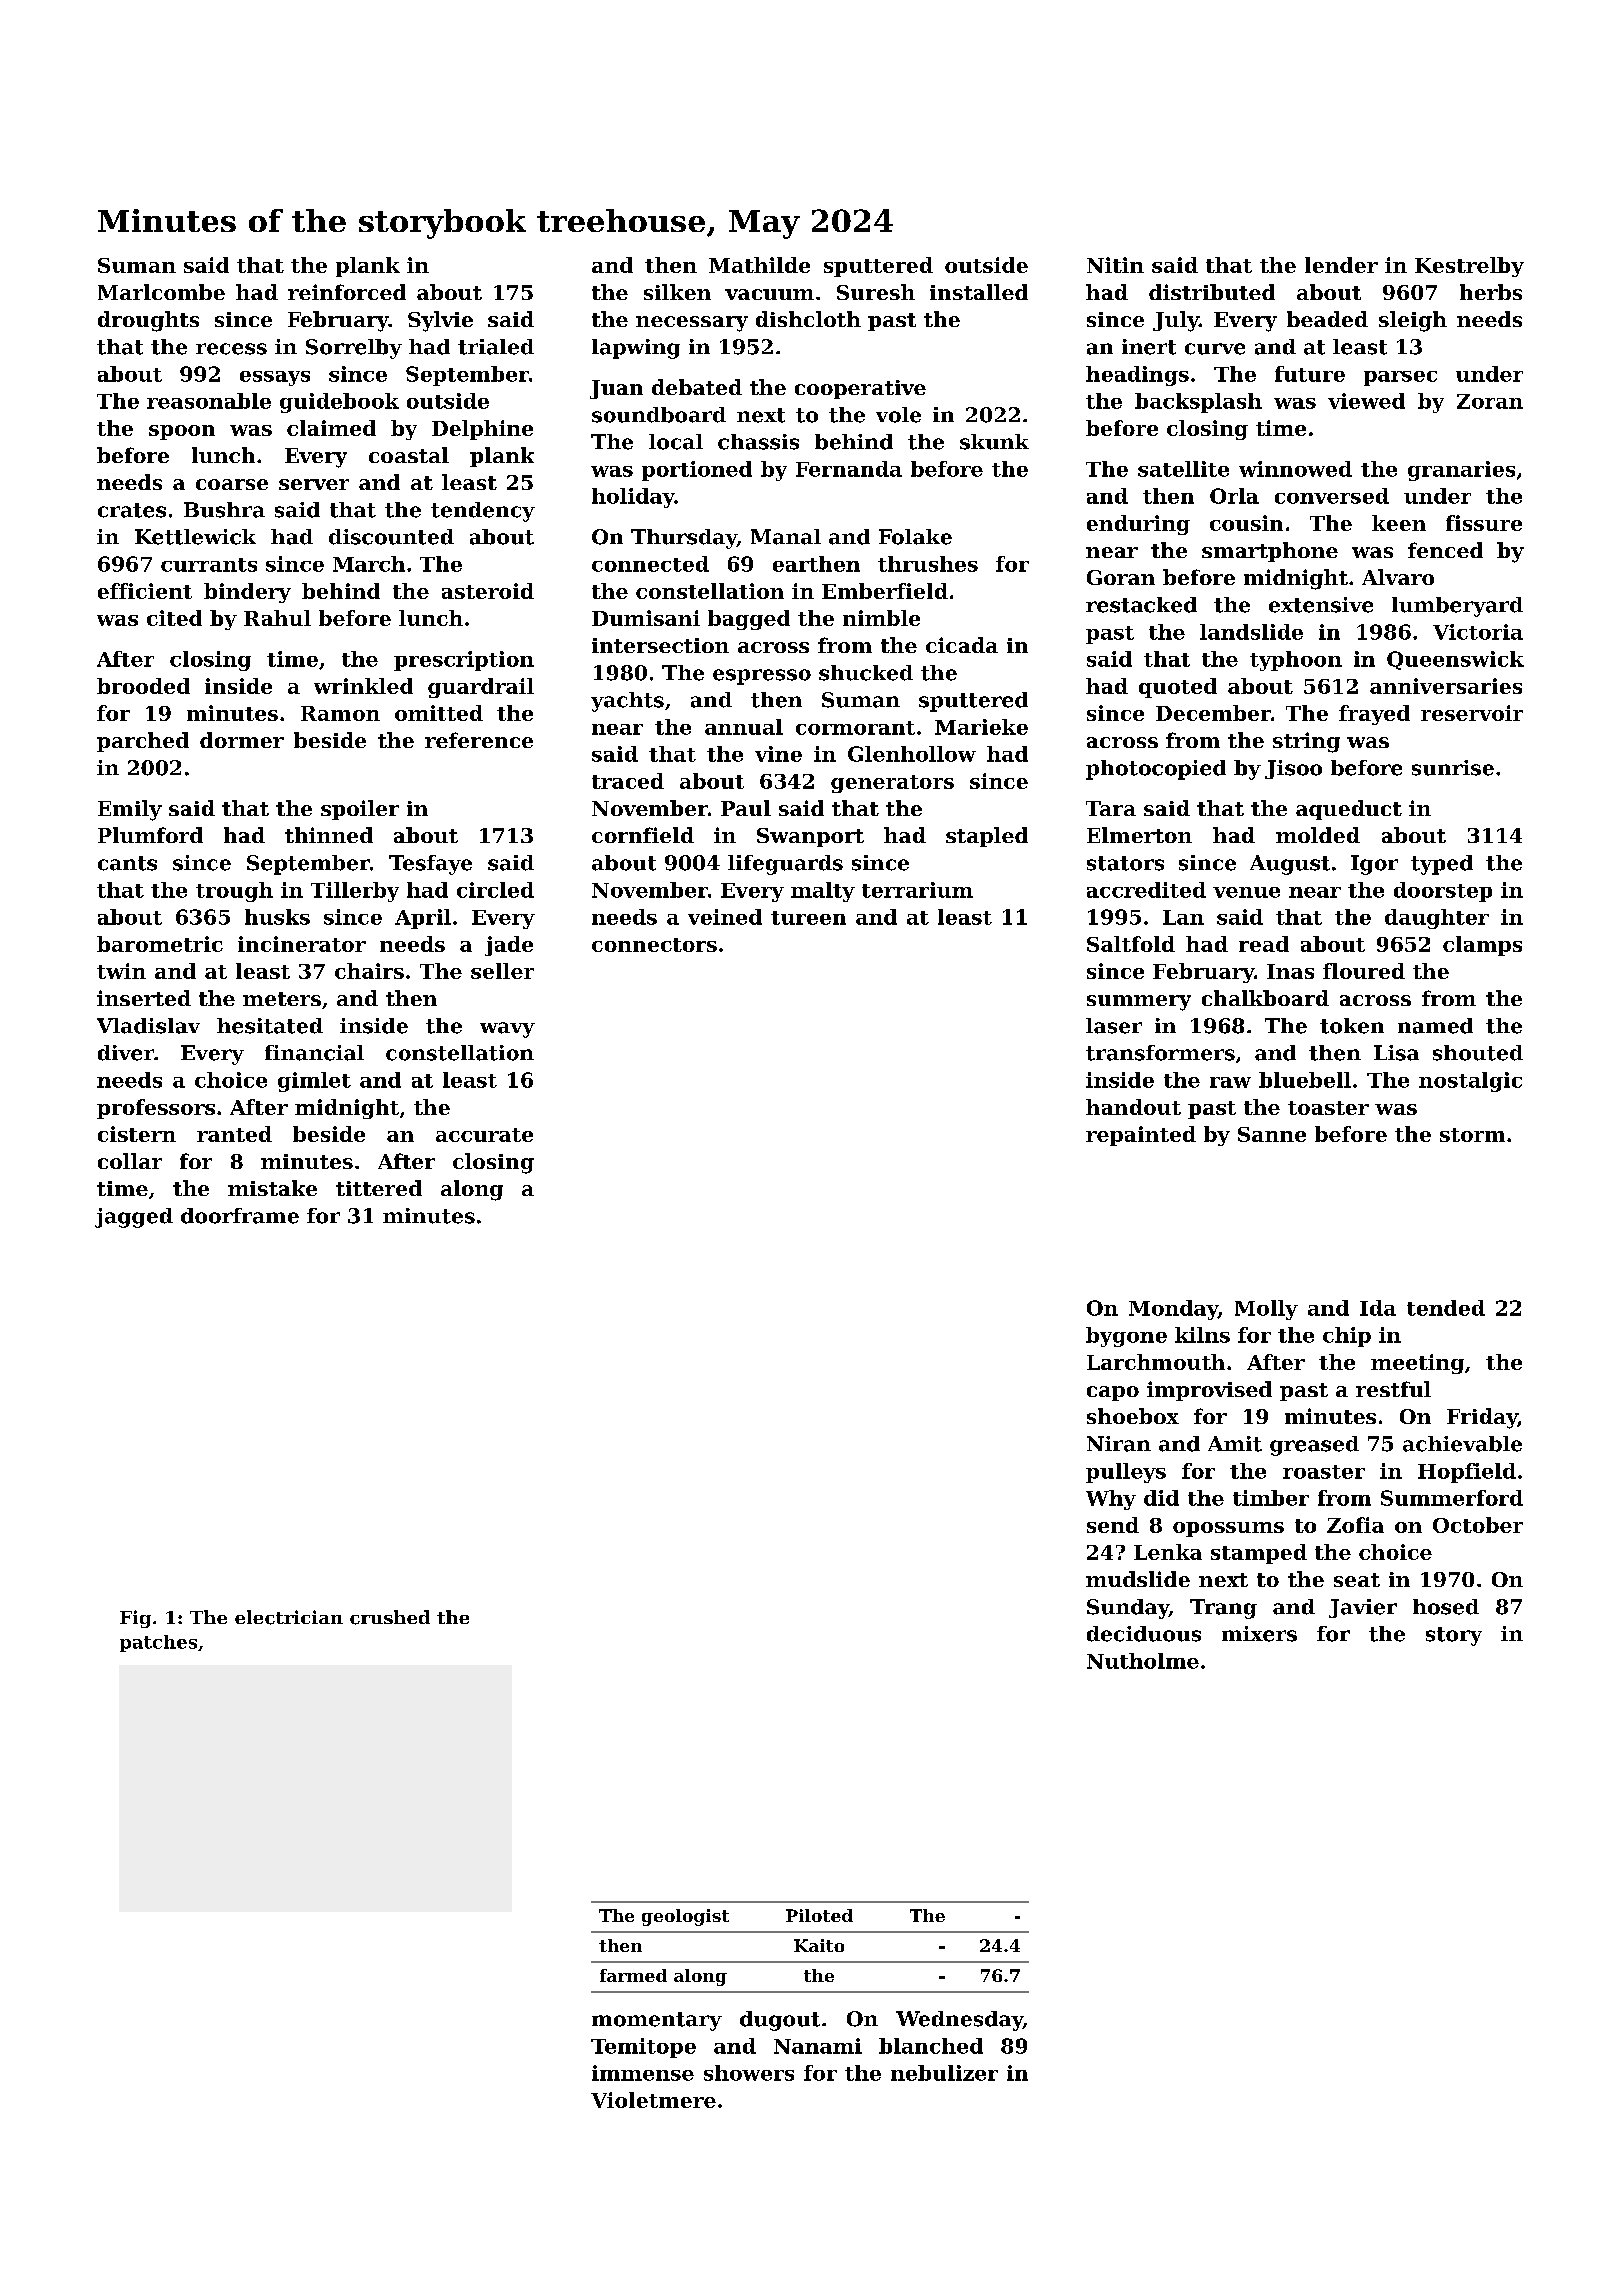 The image size is (1620, 2292). Describe the element at coordinates (1446, 1308) in the screenshot. I see `tended` at that location.
